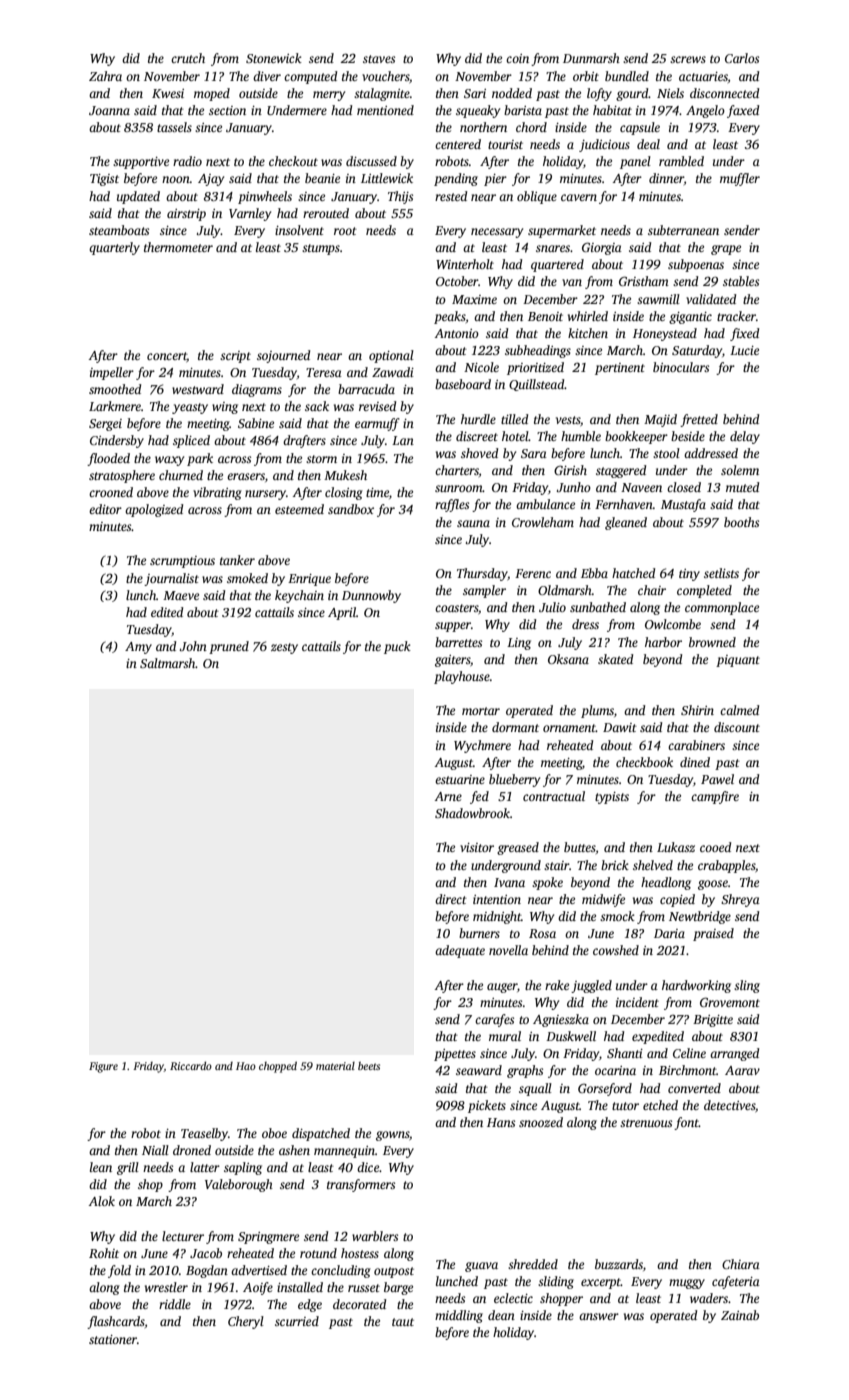 The width and height of the page is (849, 1400). Describe the element at coordinates (581, 436) in the page. I see `humble` at that location.
